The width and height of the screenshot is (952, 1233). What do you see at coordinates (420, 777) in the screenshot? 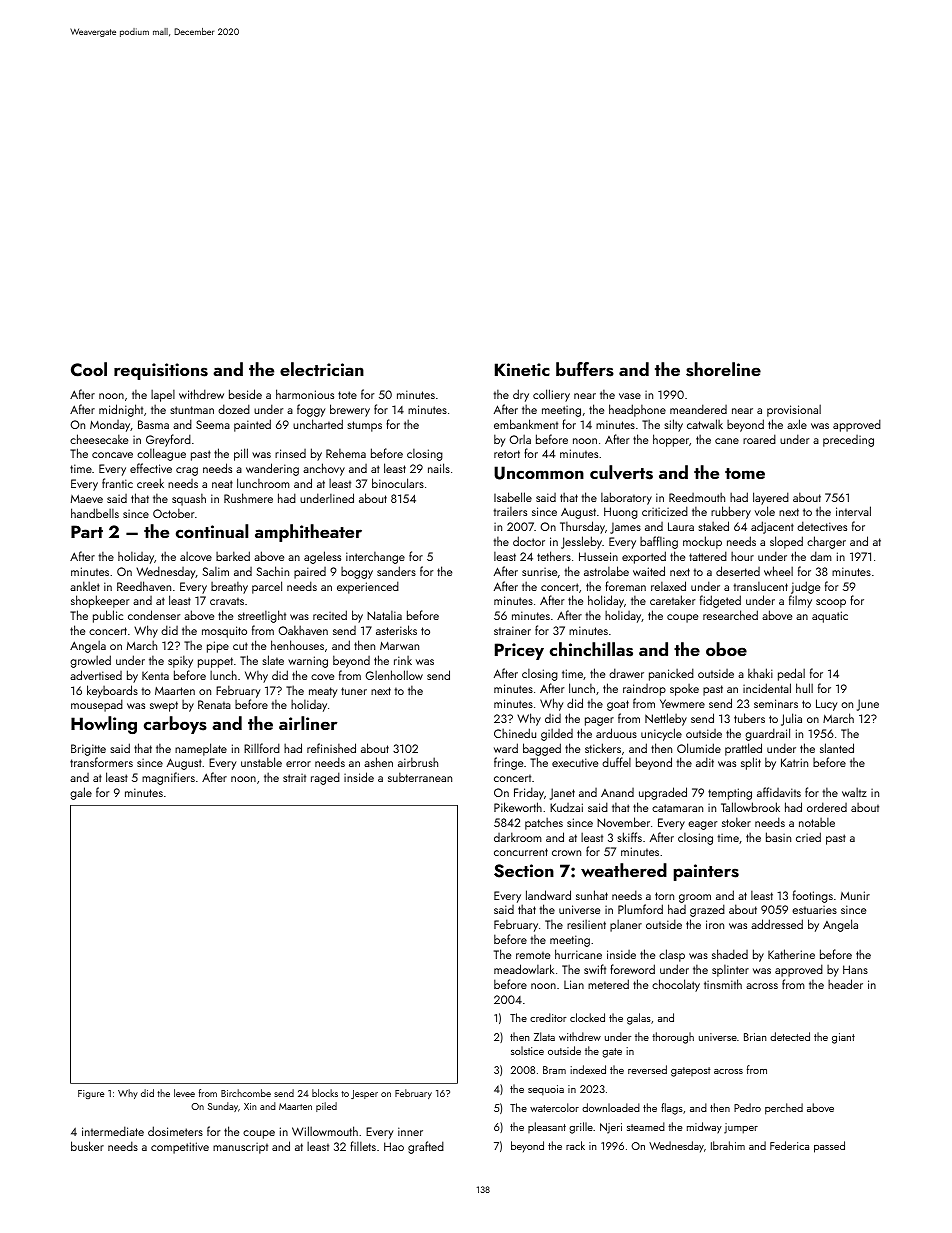
I see `subterranean` at bounding box center [420, 777].
